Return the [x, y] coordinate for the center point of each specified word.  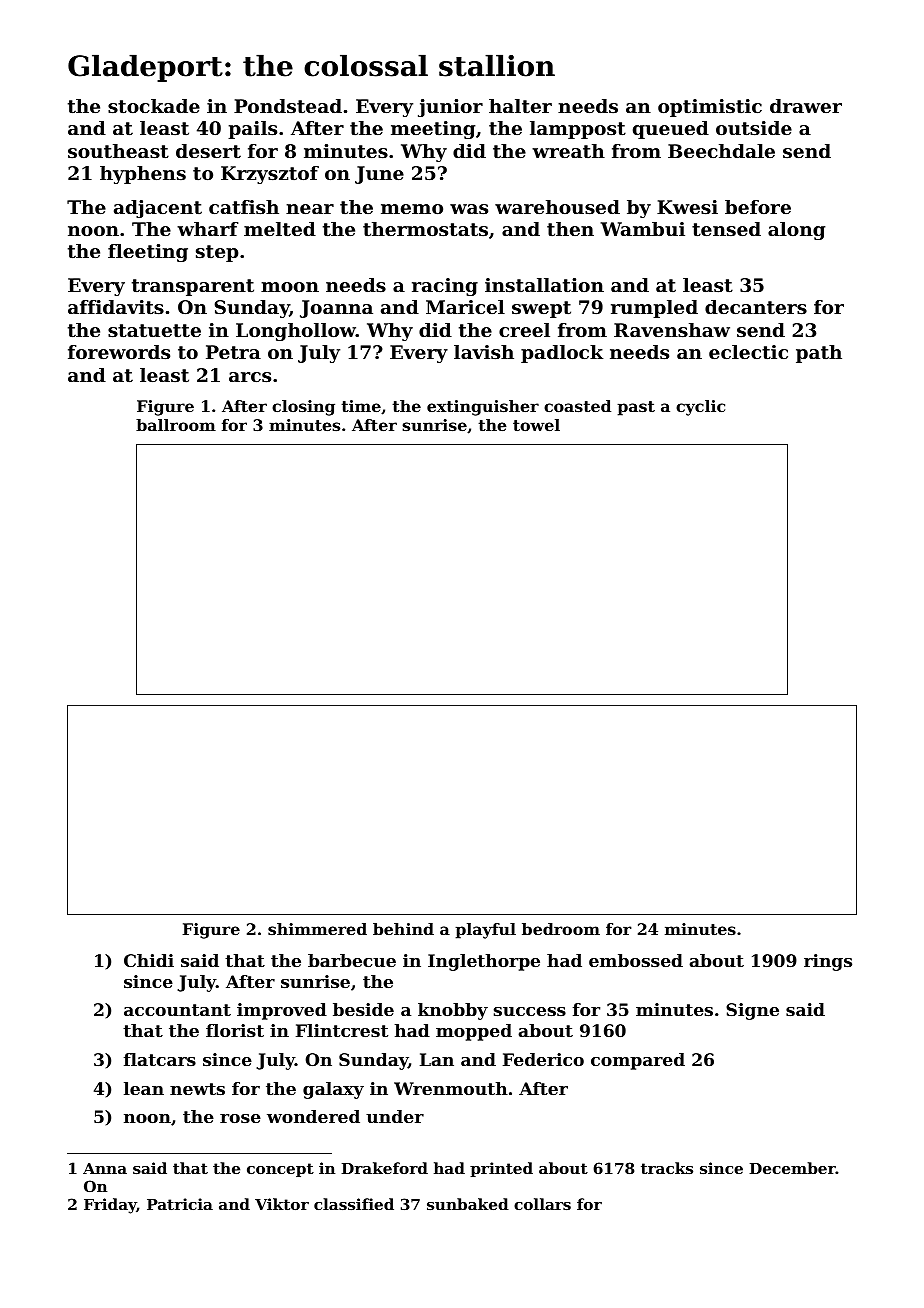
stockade [154, 106]
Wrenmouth [451, 1088]
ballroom [176, 425]
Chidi [149, 960]
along [796, 231]
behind [403, 929]
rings [828, 962]
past [636, 408]
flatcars [160, 1059]
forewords [119, 352]
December [792, 1168]
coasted [577, 406]
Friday [110, 1206]
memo [412, 209]
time [361, 406]
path [819, 354]
